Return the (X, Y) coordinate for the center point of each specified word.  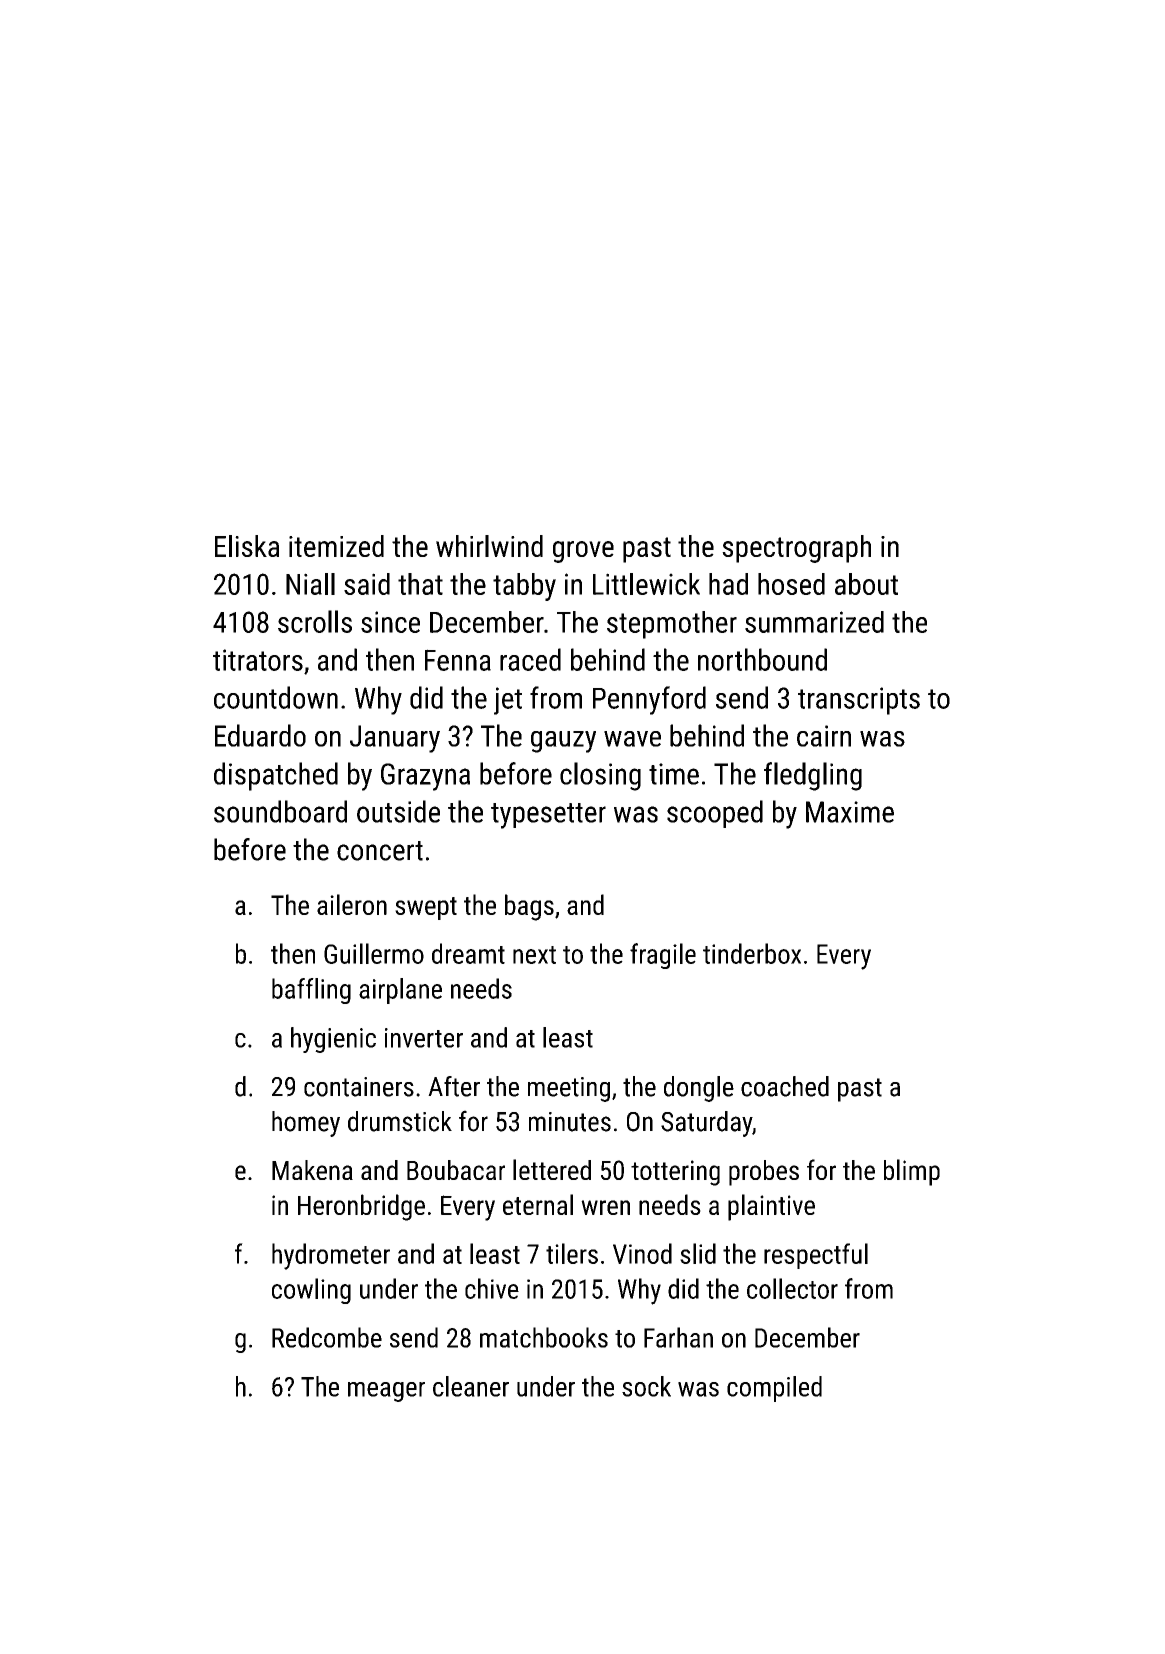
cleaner (471, 1386)
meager (386, 1392)
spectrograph (796, 549)
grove (583, 552)
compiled (774, 1389)
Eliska (247, 546)
